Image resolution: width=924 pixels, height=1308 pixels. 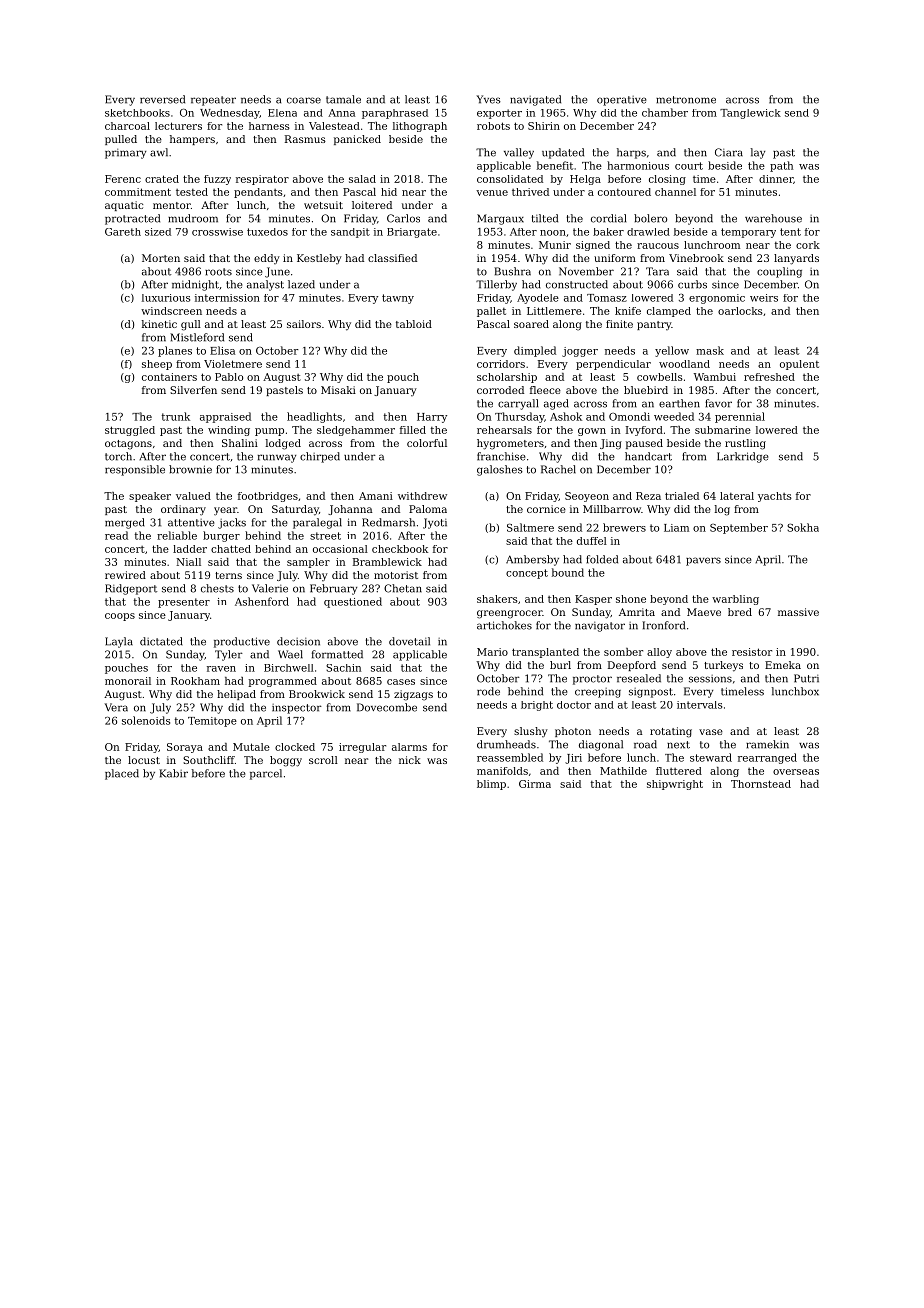 What do you see at coordinates (229, 377) in the document?
I see `Pablo` at bounding box center [229, 377].
